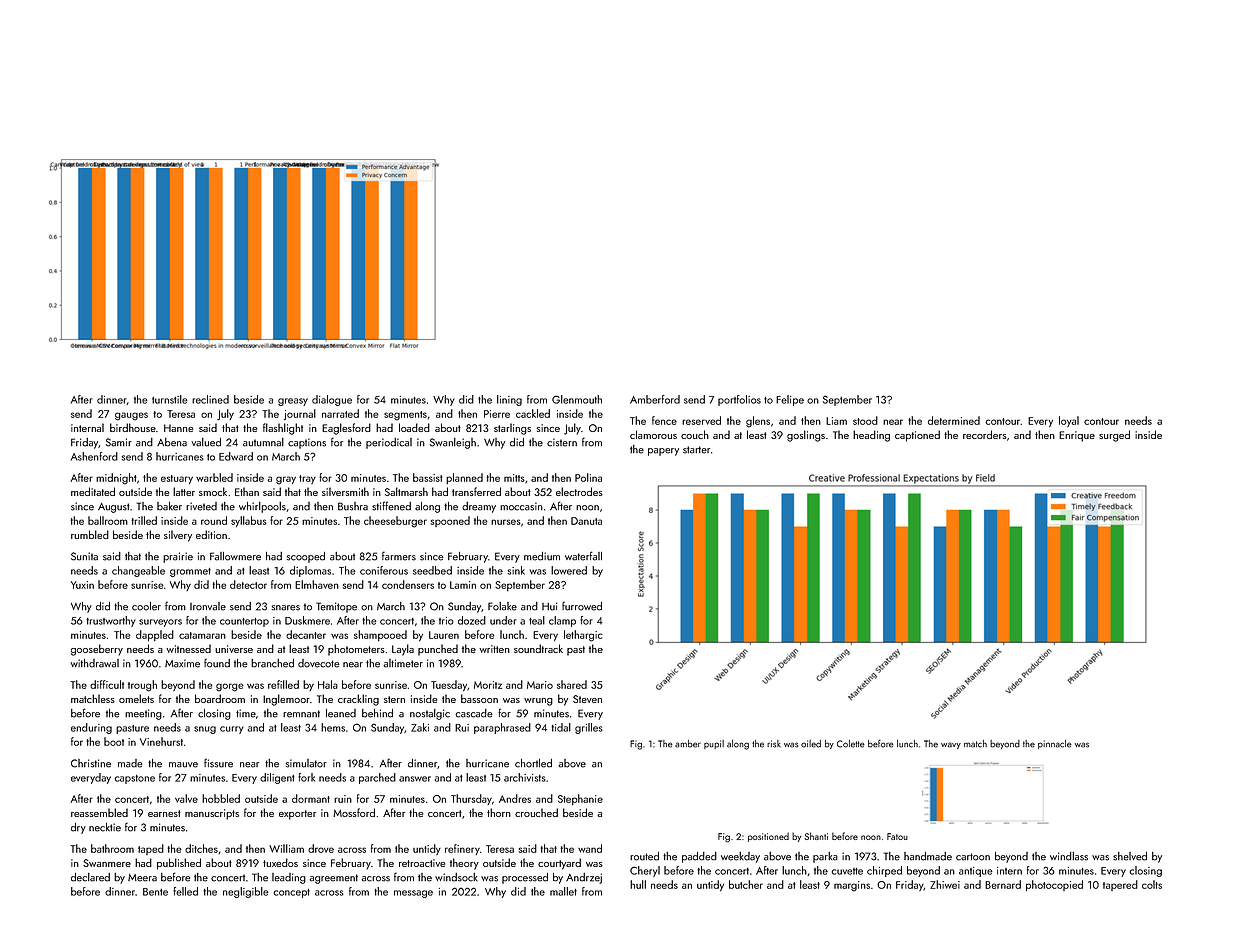 Image resolution: width=1233 pixels, height=952 pixels. Describe the element at coordinates (1055, 744) in the page. I see `pinnacle` at that location.
